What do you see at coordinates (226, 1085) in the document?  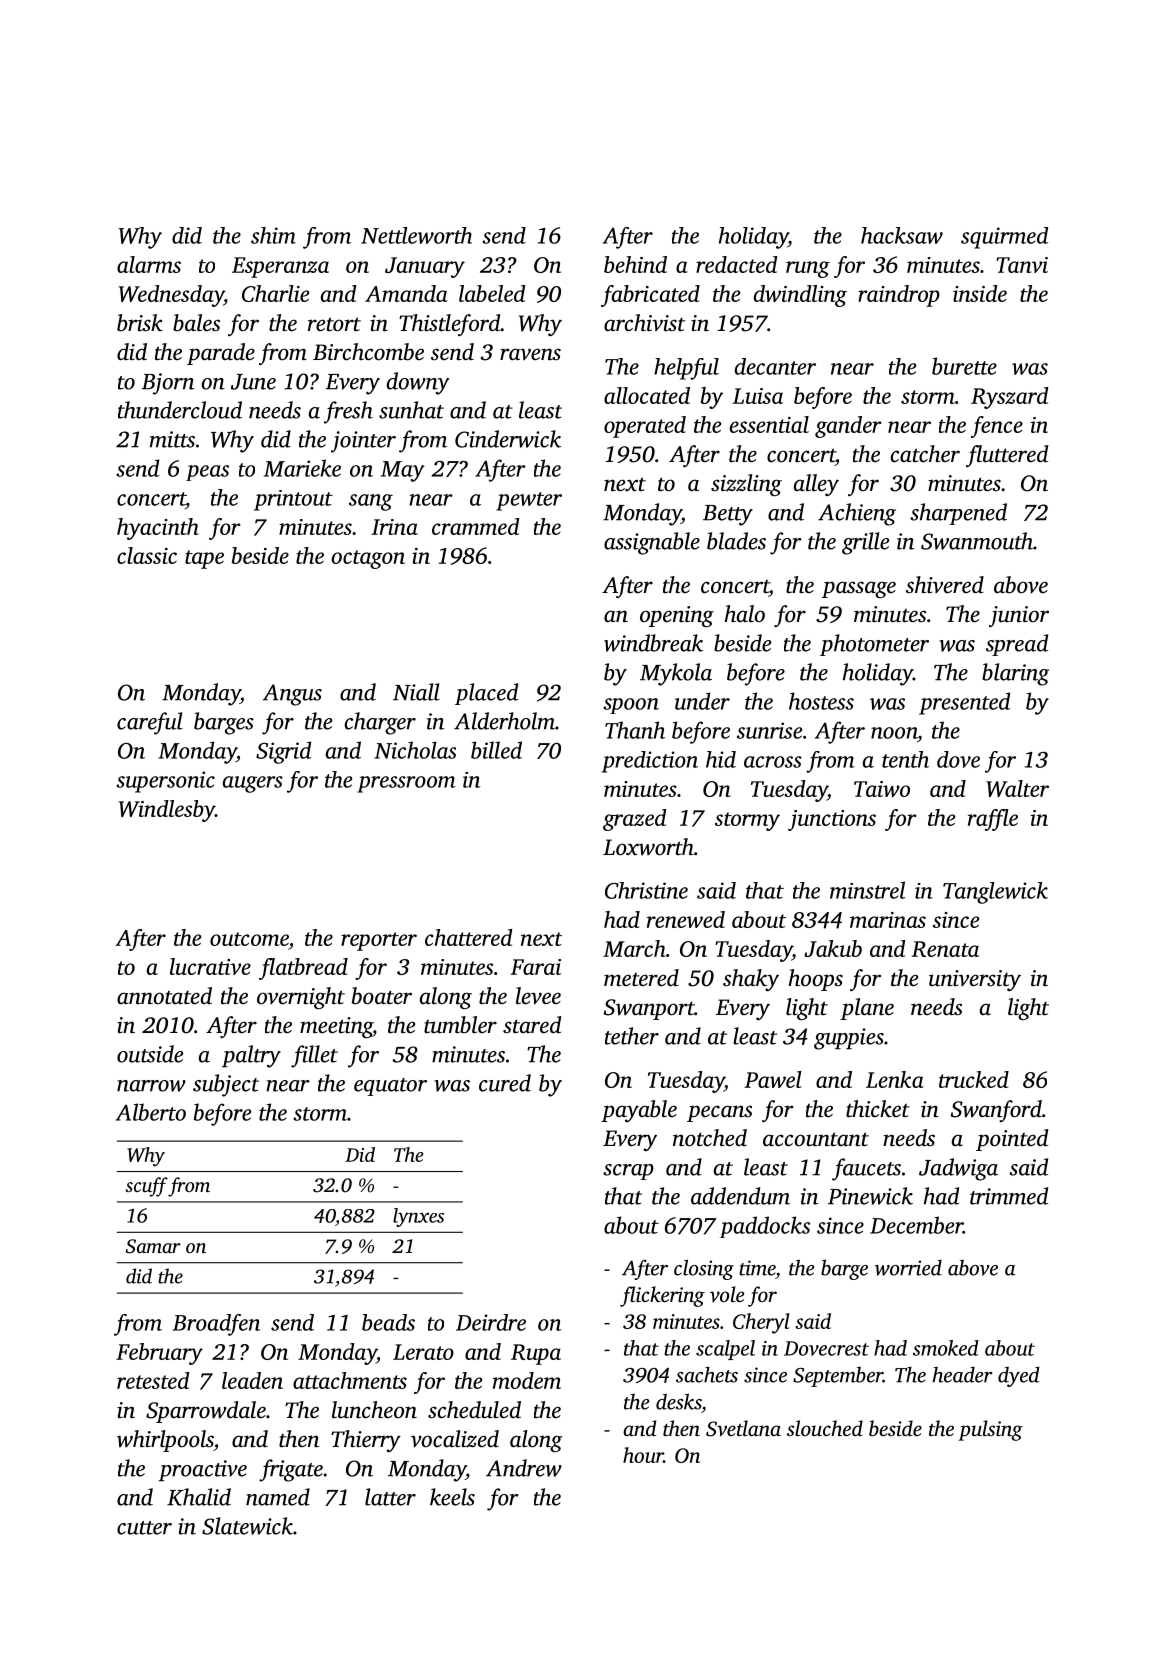 I see `subject` at bounding box center [226, 1085].
